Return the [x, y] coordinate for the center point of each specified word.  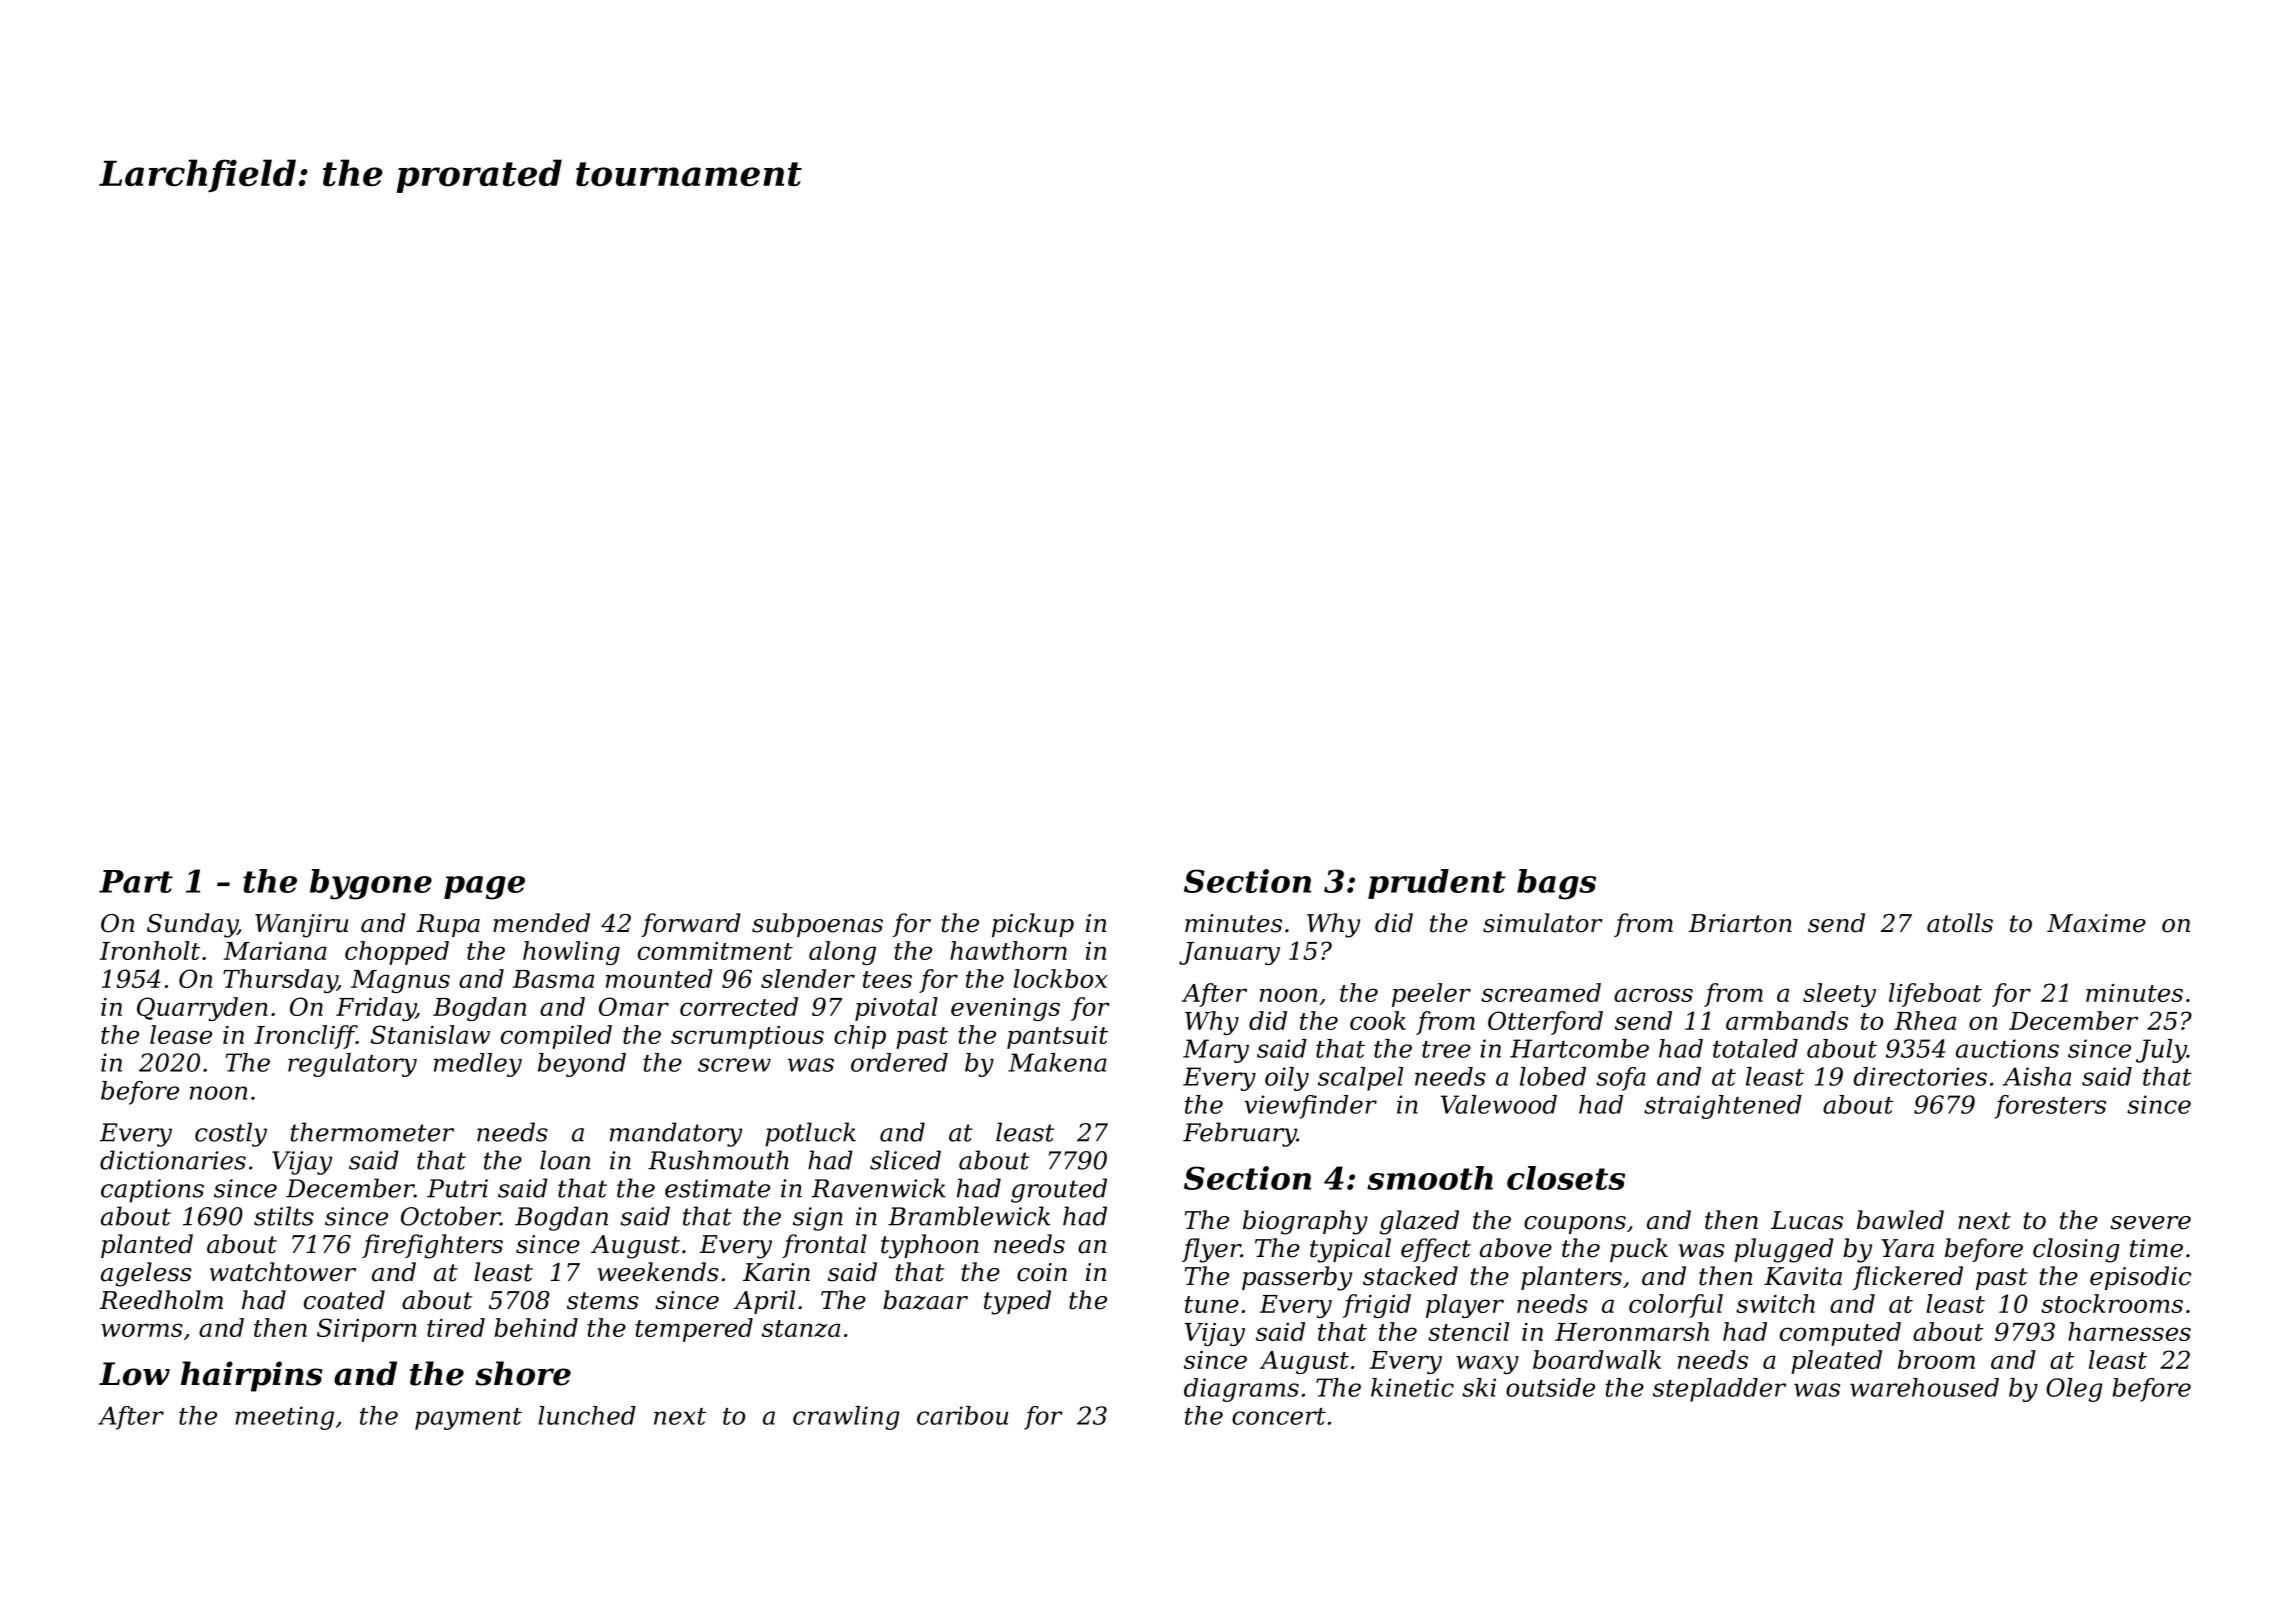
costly [231, 1134]
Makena [1057, 1062]
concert [1279, 1416]
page [484, 888]
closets [1566, 1178]
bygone [371, 884]
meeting [284, 1418]
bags [1556, 884]
